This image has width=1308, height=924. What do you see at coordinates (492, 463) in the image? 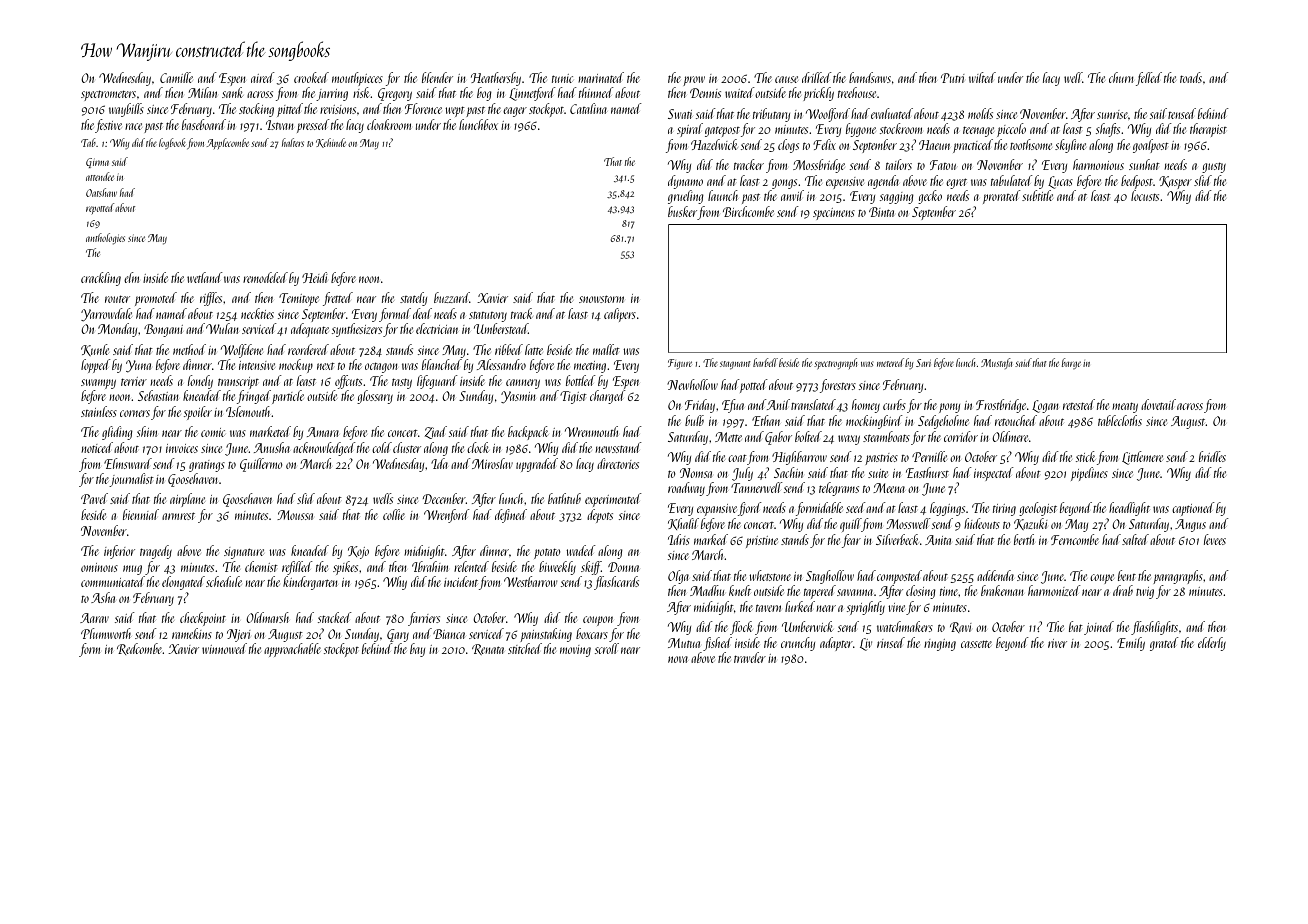
I see `Miroslav` at bounding box center [492, 463].
